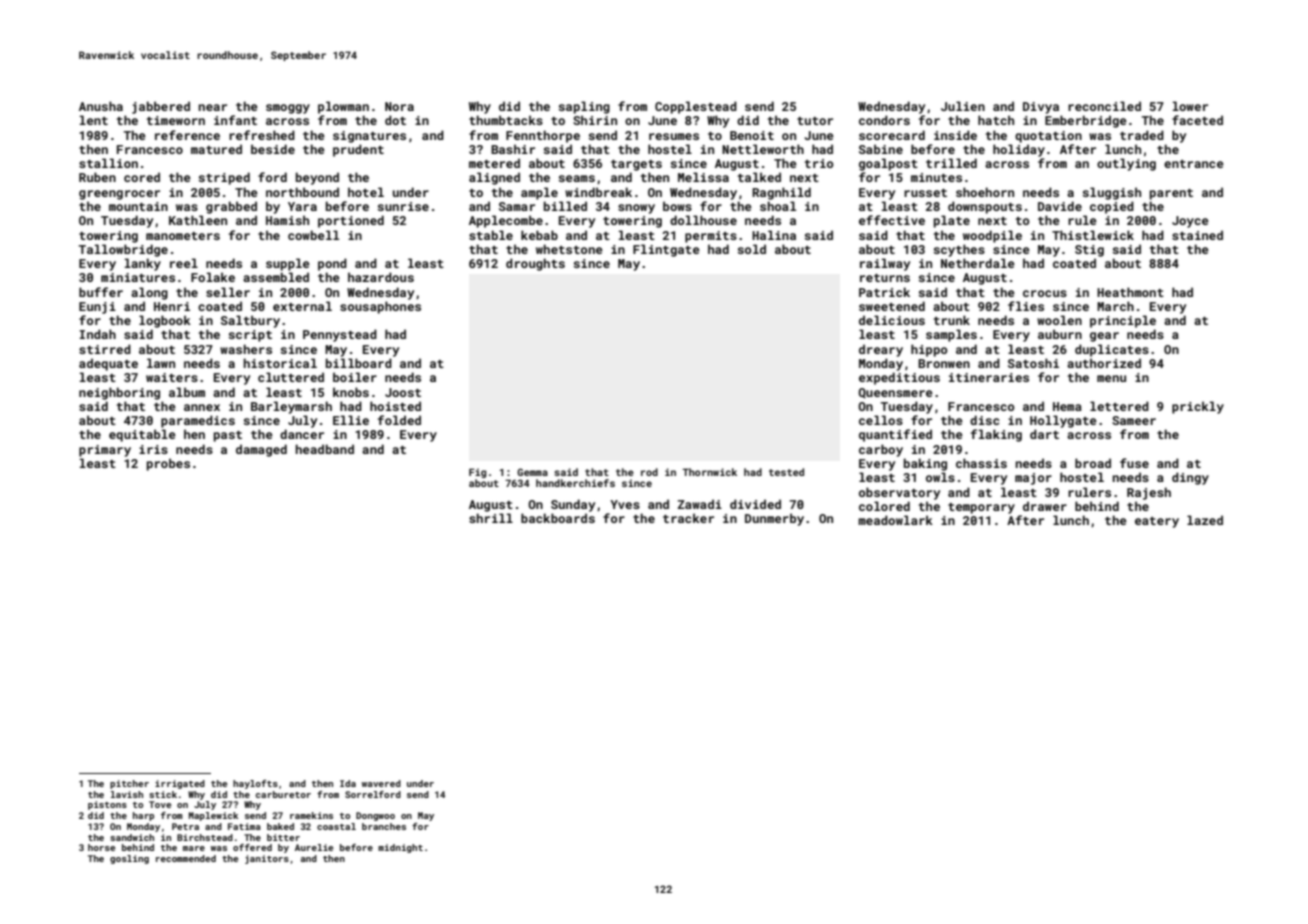 The height and width of the image is (924, 1308). I want to click on Sameer, so click(1134, 420).
